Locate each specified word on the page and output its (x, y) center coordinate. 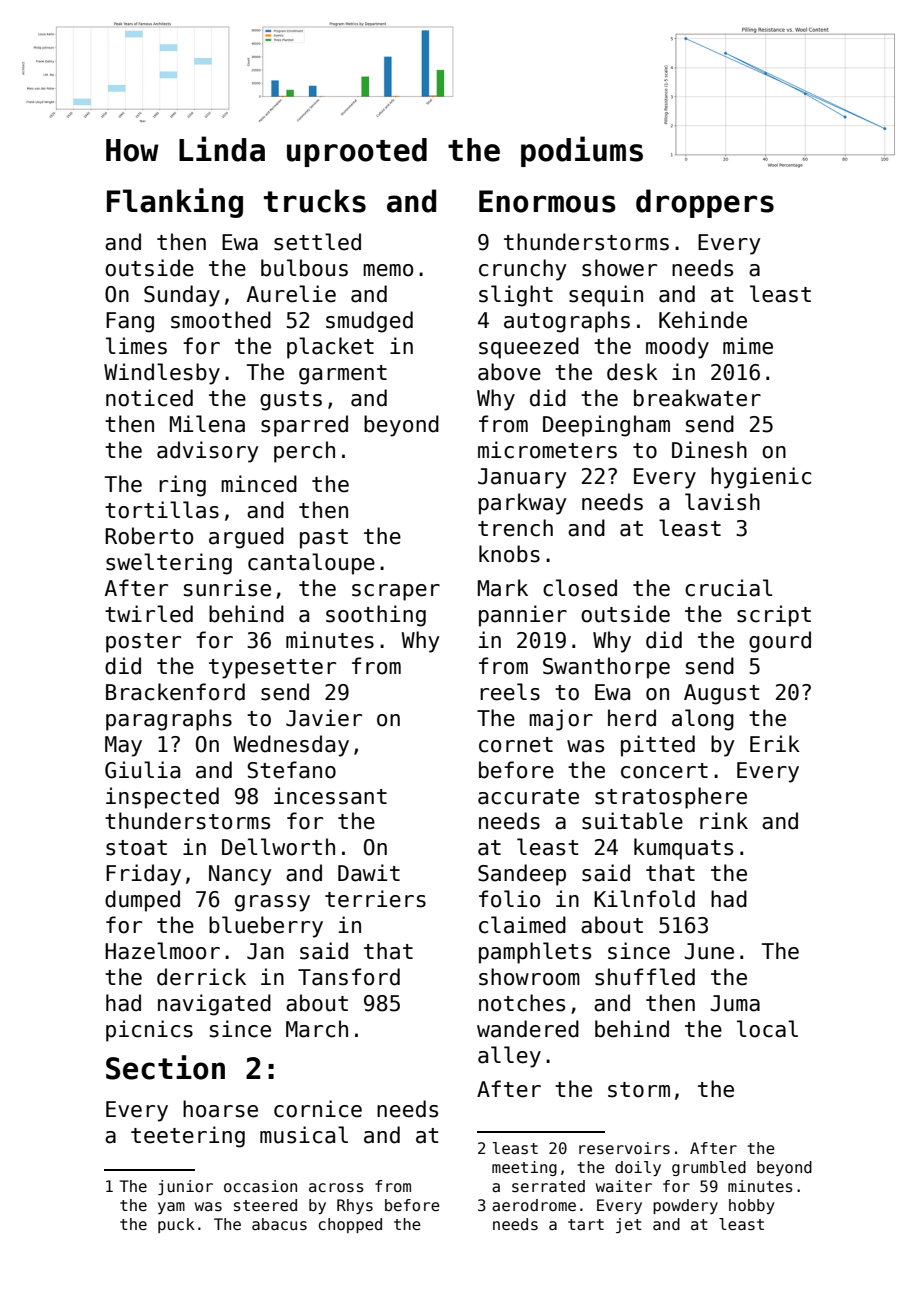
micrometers (547, 450)
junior (185, 1187)
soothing (376, 616)
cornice (318, 1109)
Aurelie (291, 294)
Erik (775, 743)
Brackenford (175, 692)
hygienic (761, 478)
